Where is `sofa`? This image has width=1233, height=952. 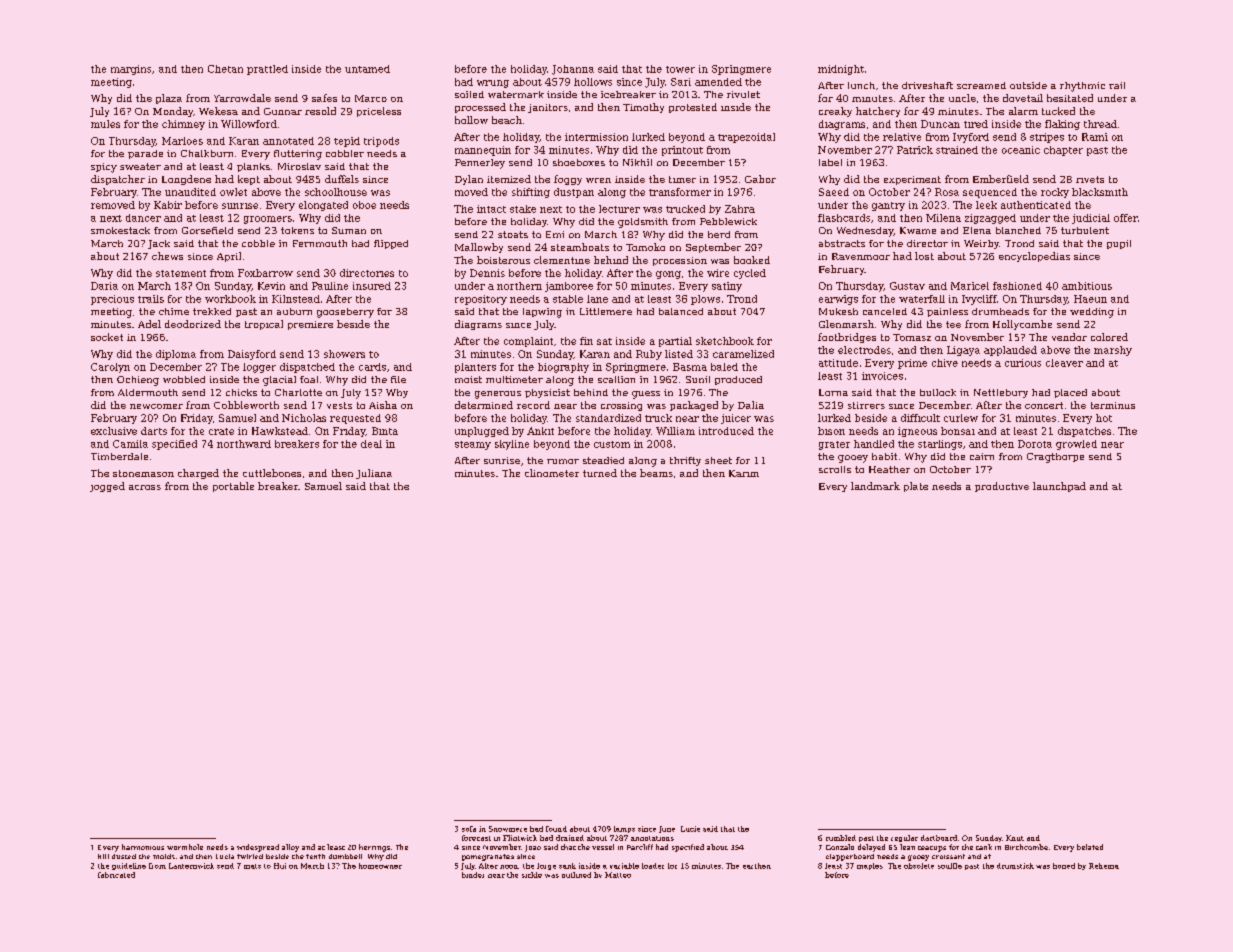 sofa is located at coordinates (469, 829).
